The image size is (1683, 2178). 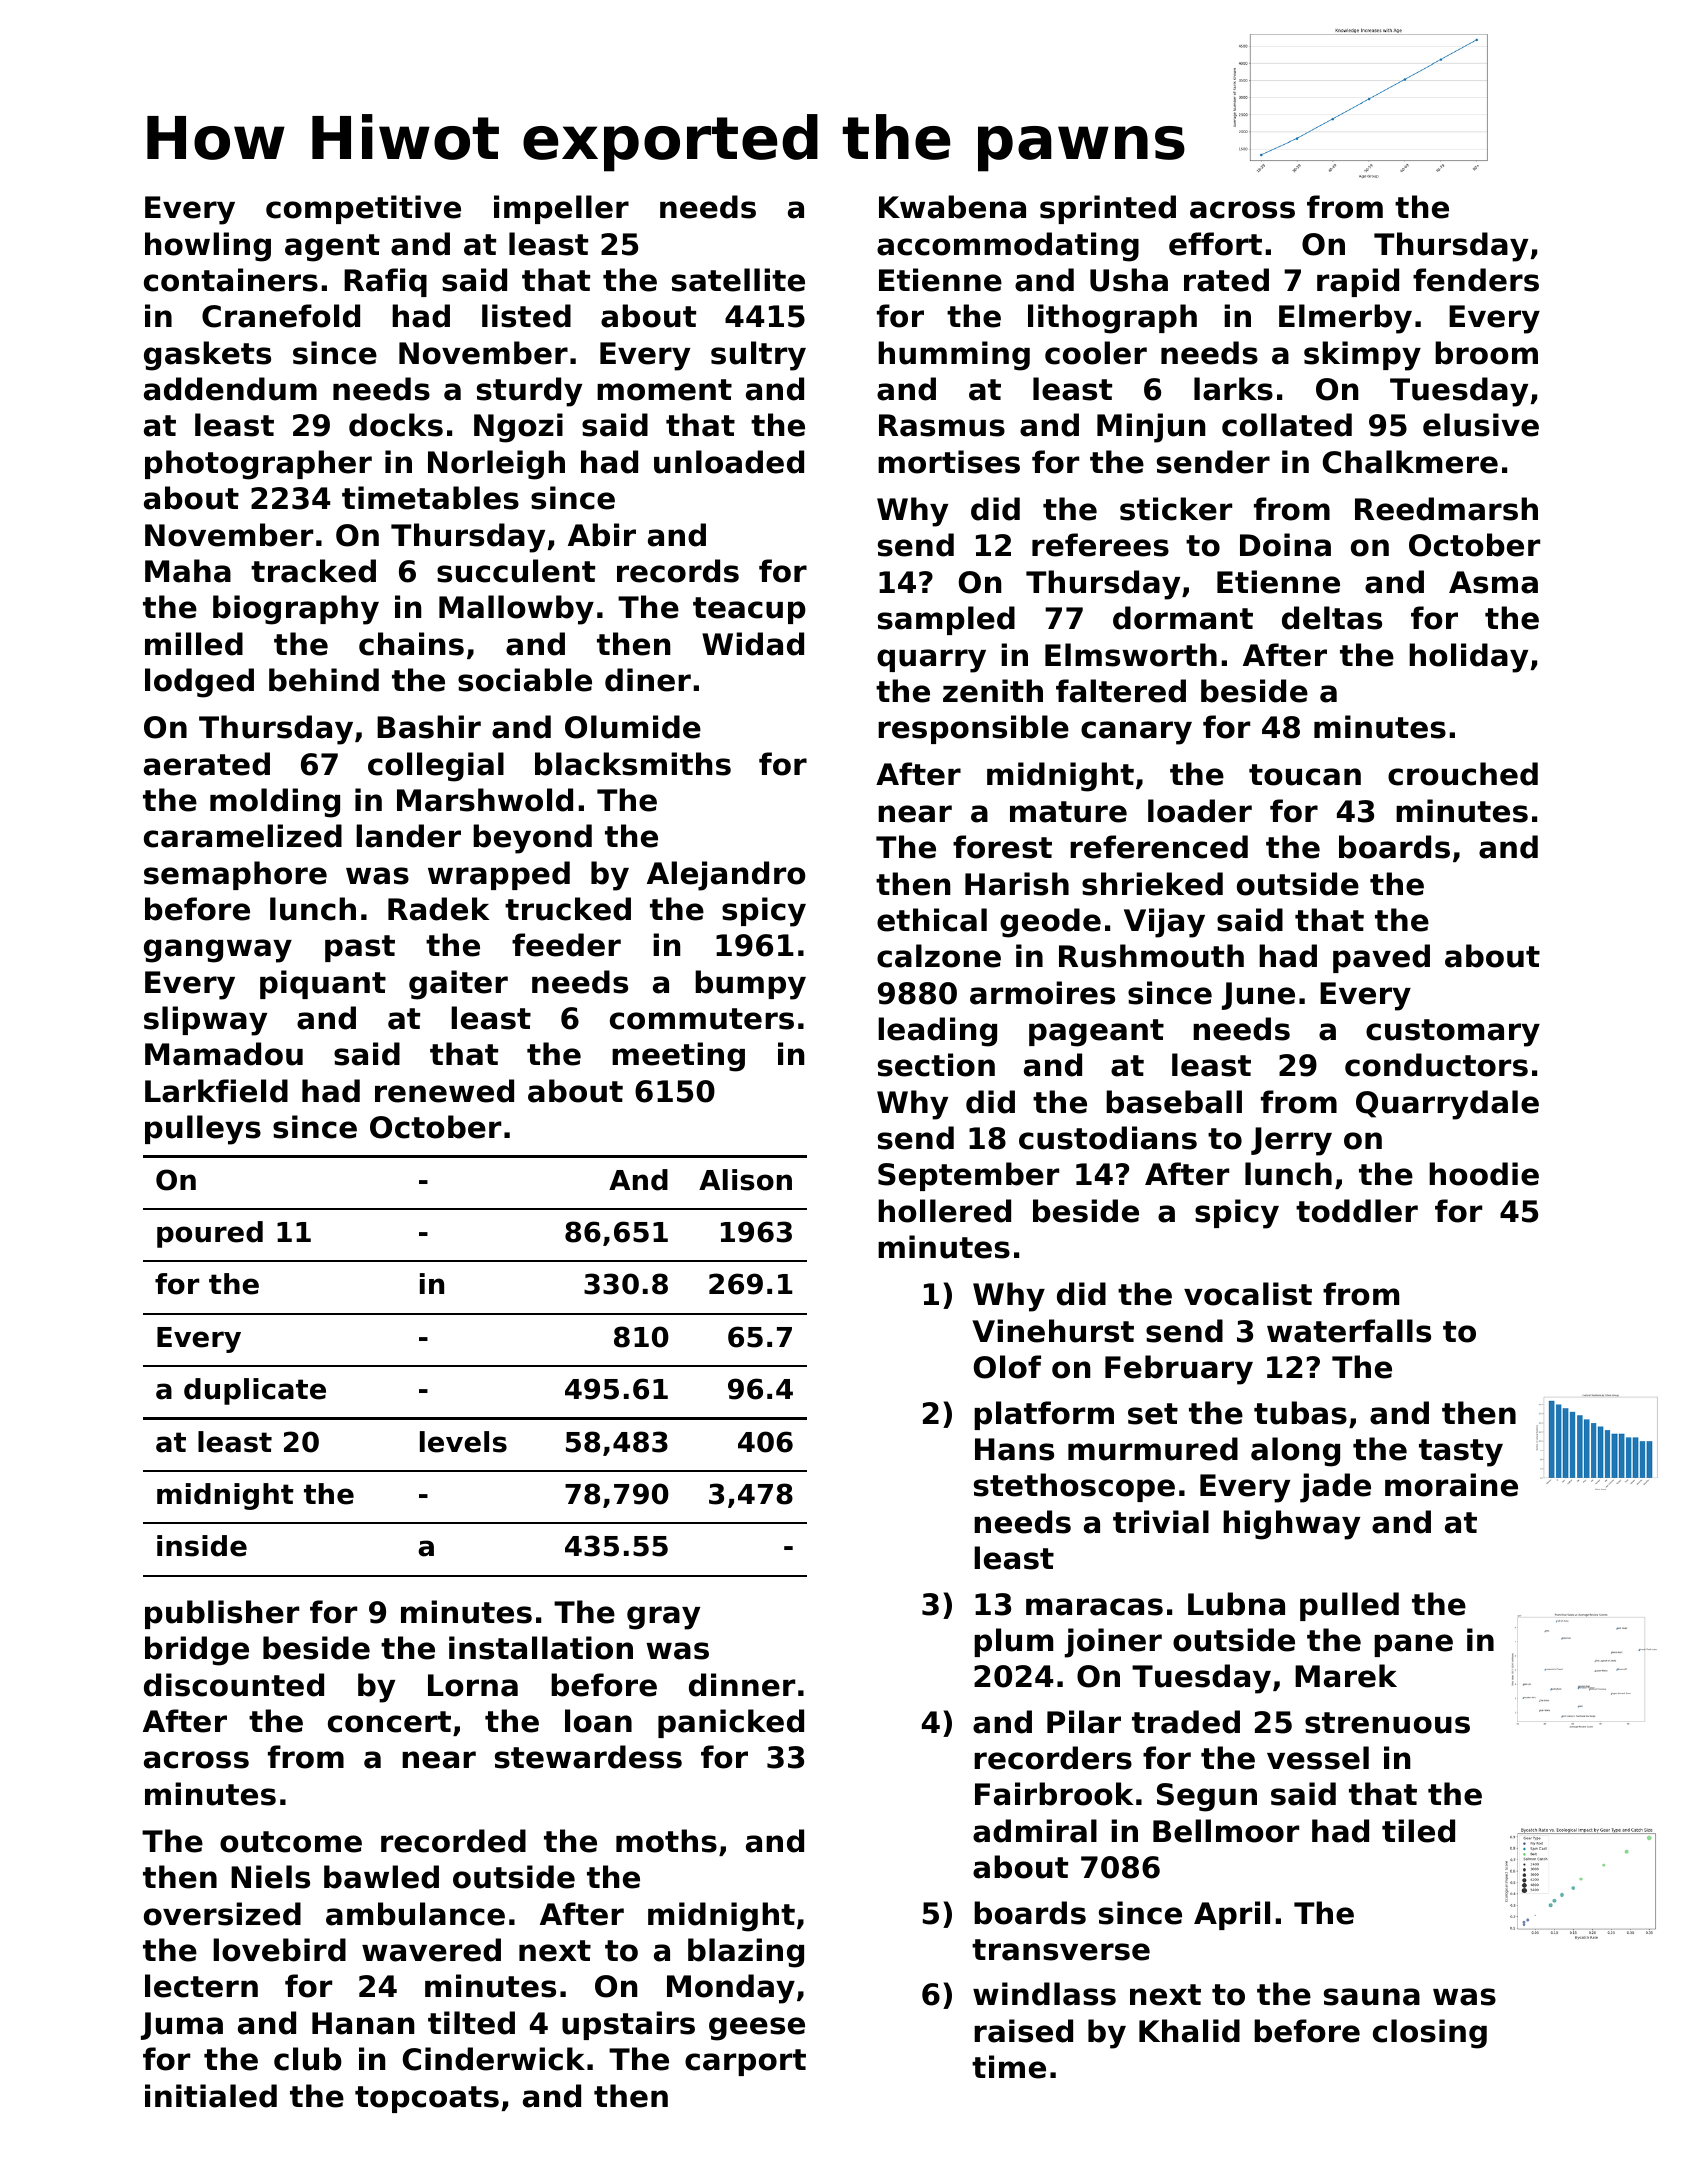 What do you see at coordinates (255, 1391) in the document?
I see `duplicate` at bounding box center [255, 1391].
